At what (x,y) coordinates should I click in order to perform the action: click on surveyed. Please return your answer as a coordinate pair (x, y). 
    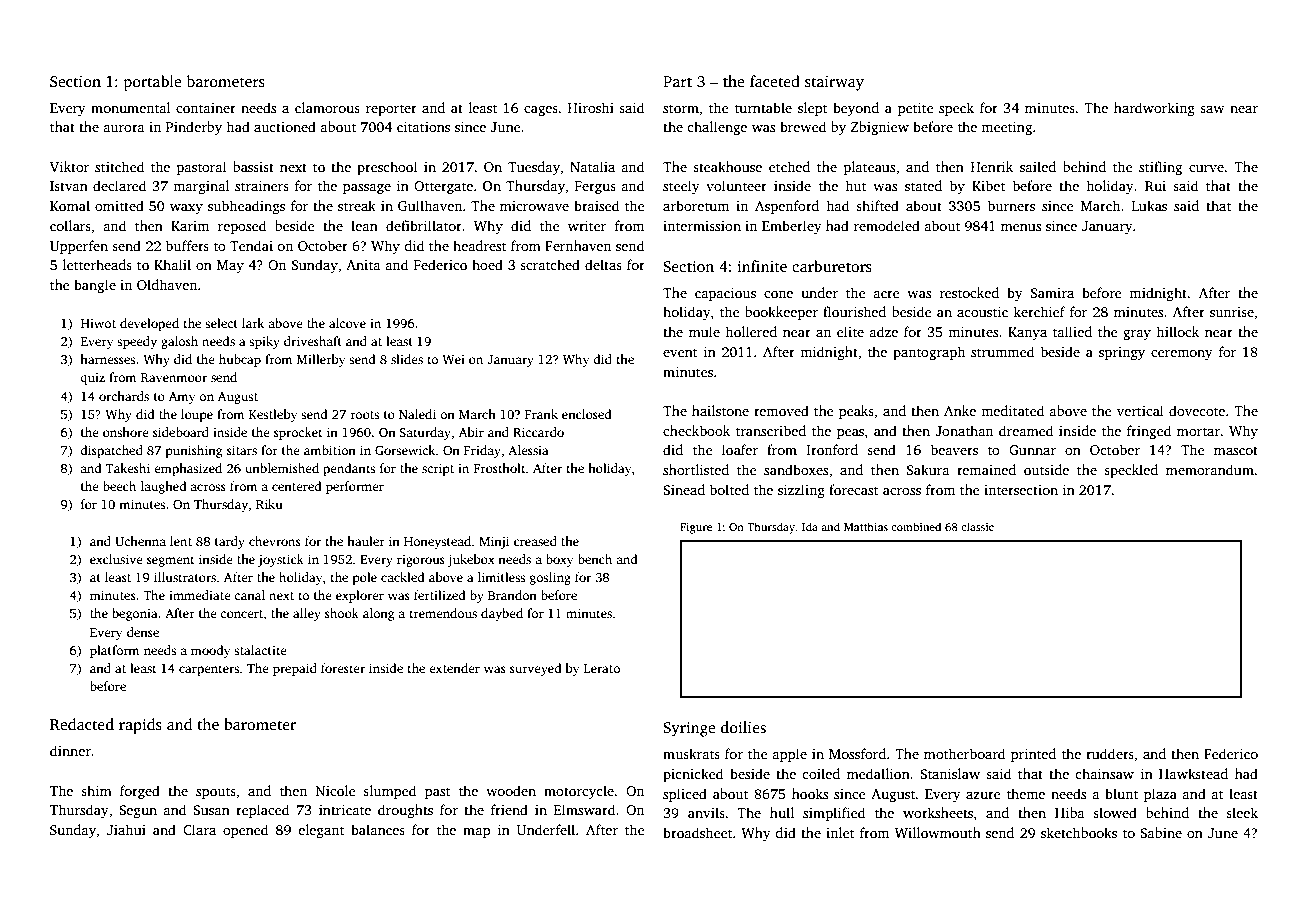
    Looking at the image, I should click on (536, 669).
